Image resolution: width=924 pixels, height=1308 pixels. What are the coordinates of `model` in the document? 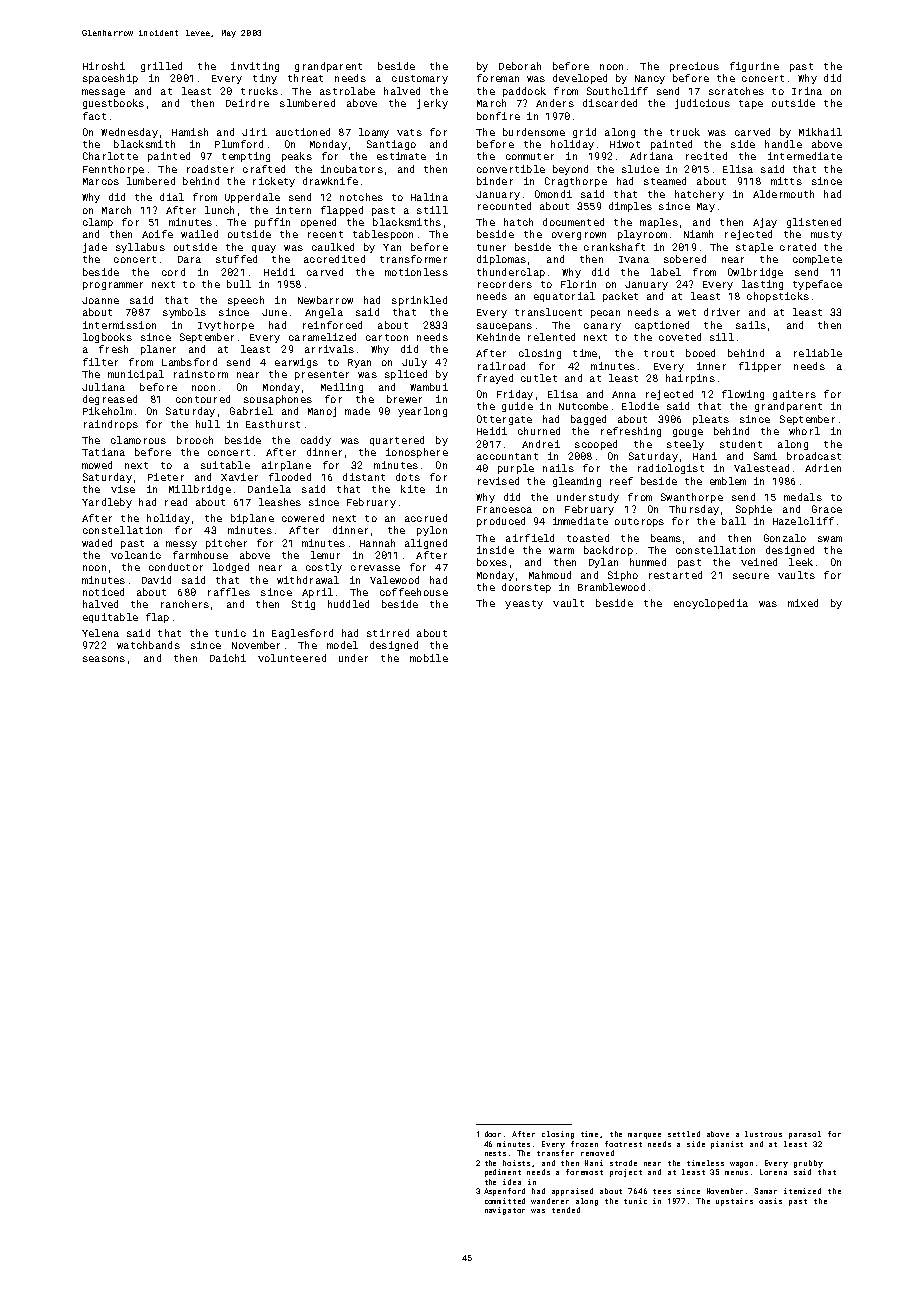 It's located at (342, 645).
